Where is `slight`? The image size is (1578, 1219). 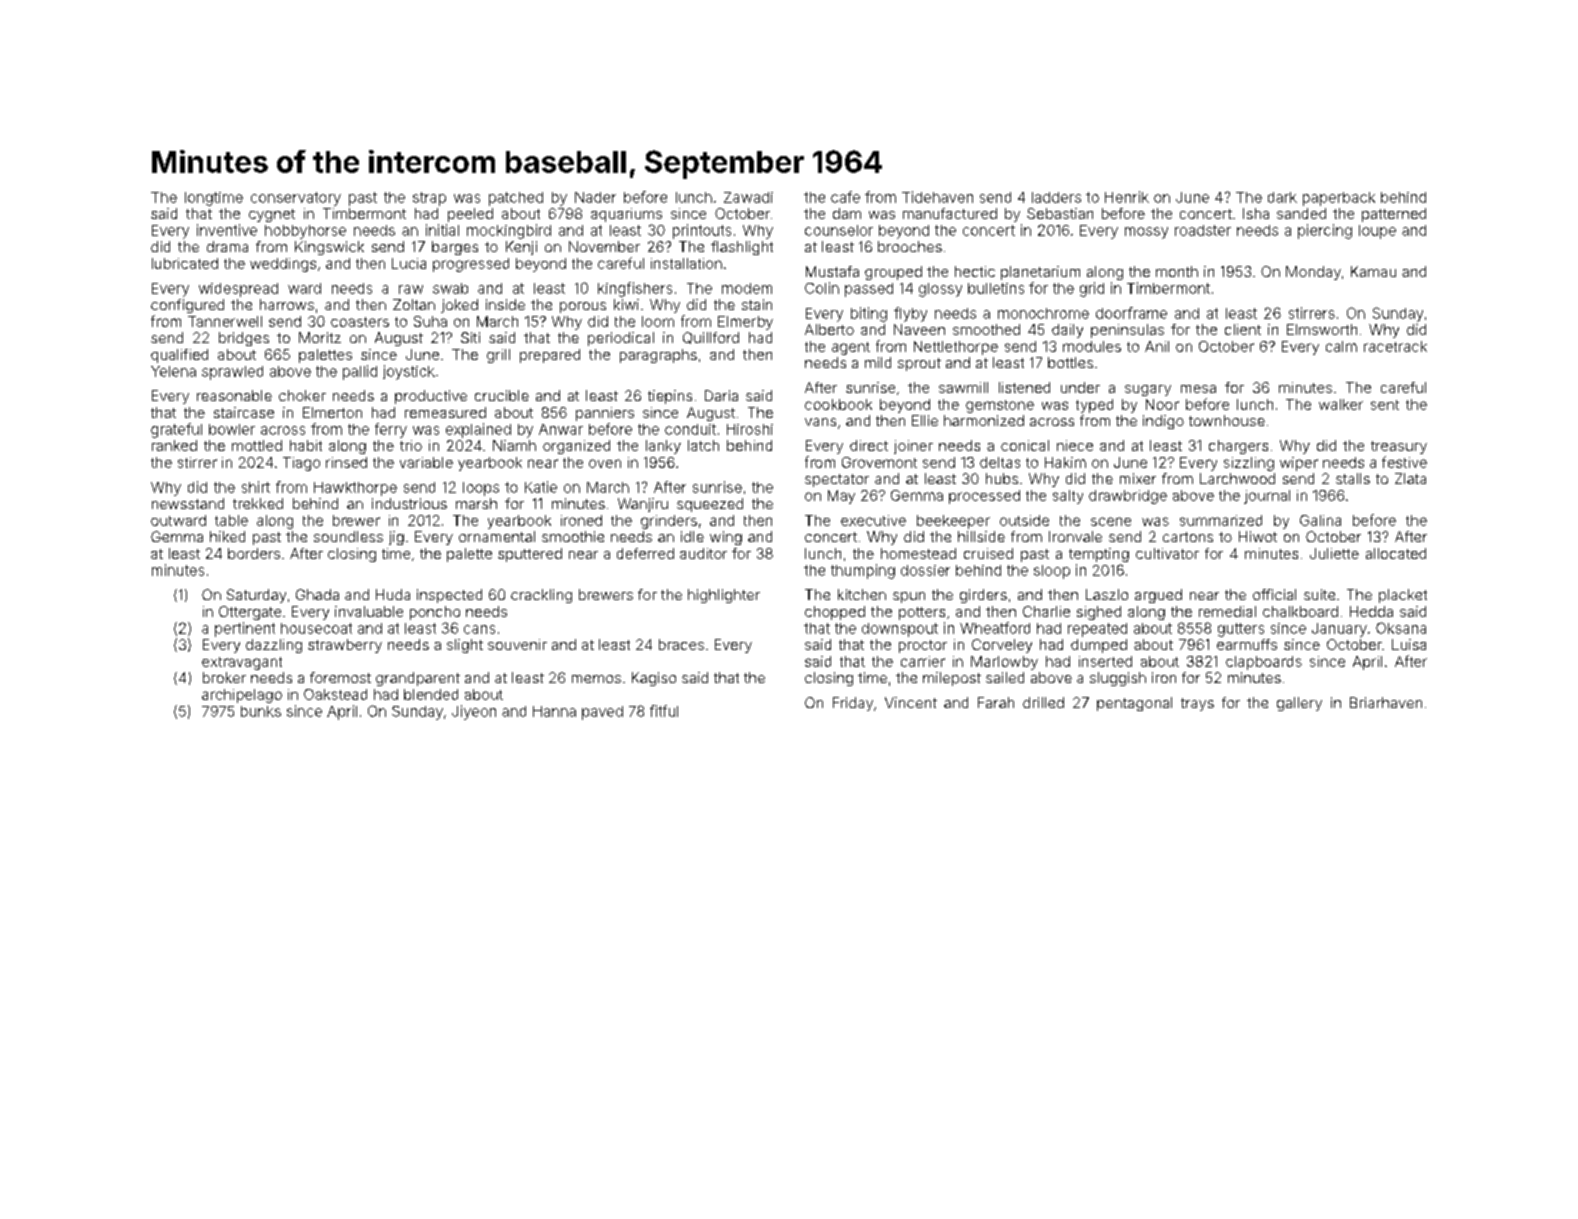 slight is located at coordinates (465, 646).
